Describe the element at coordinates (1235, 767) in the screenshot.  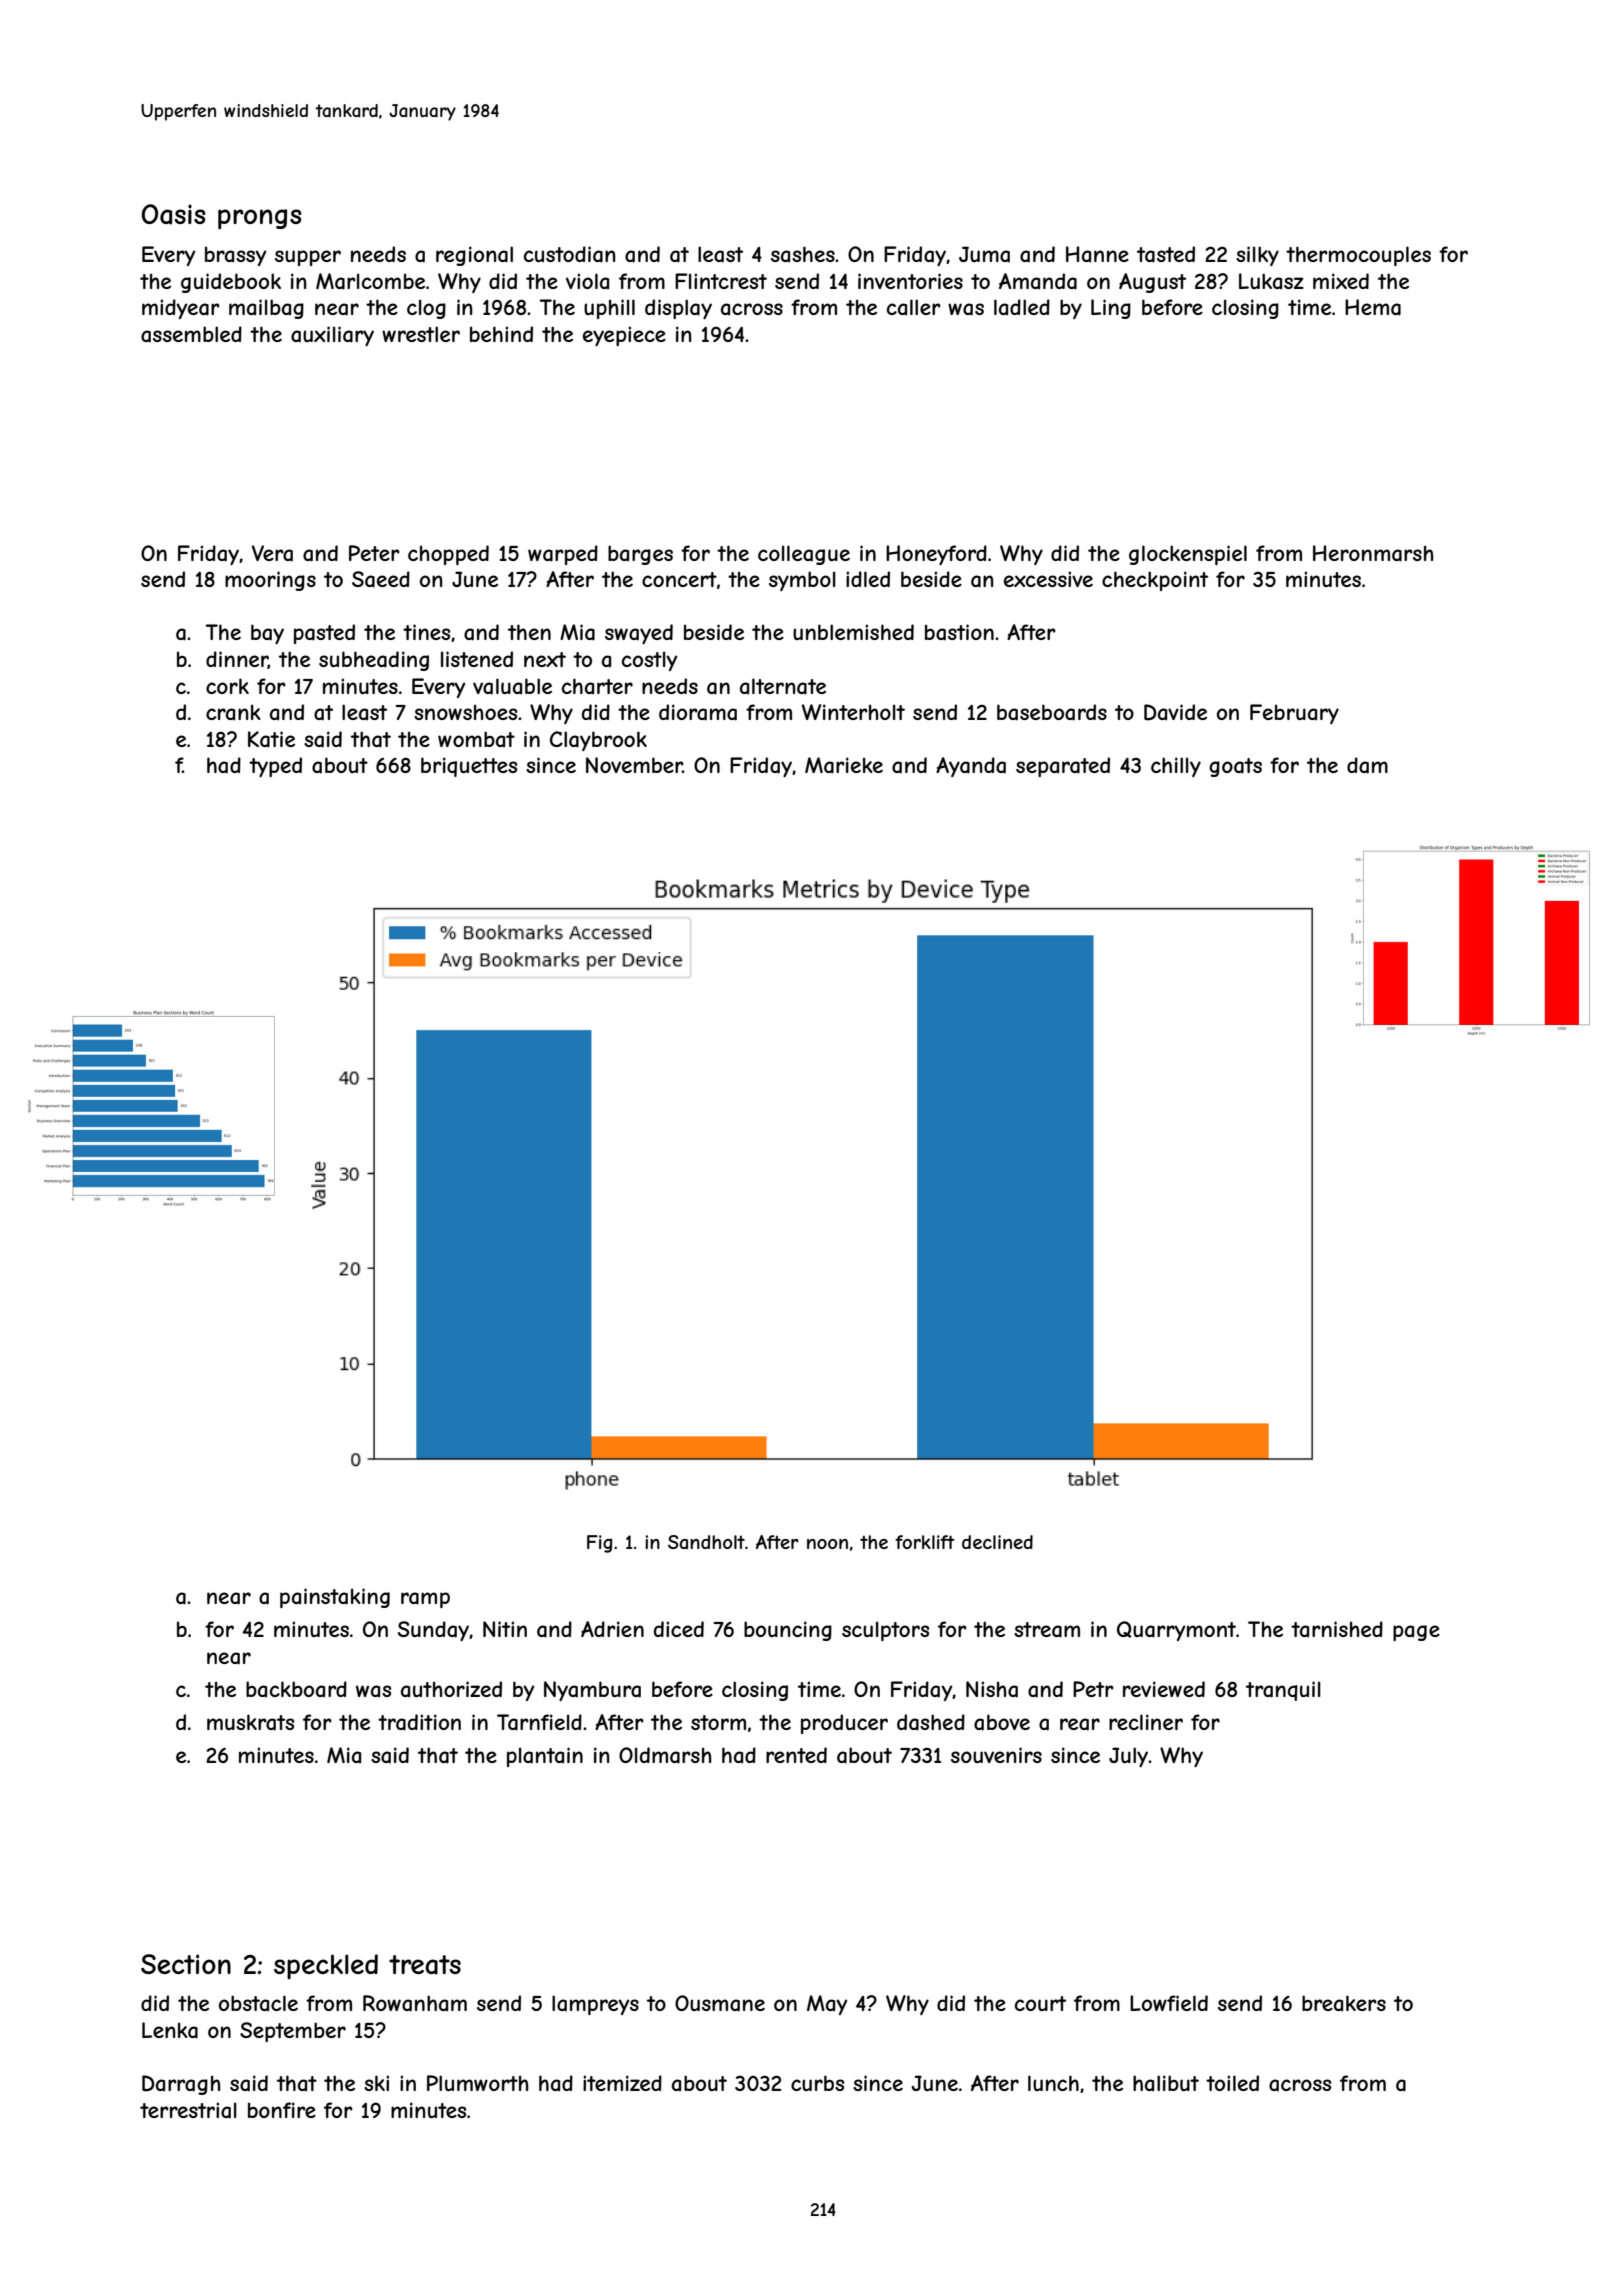
I see `goats` at that location.
